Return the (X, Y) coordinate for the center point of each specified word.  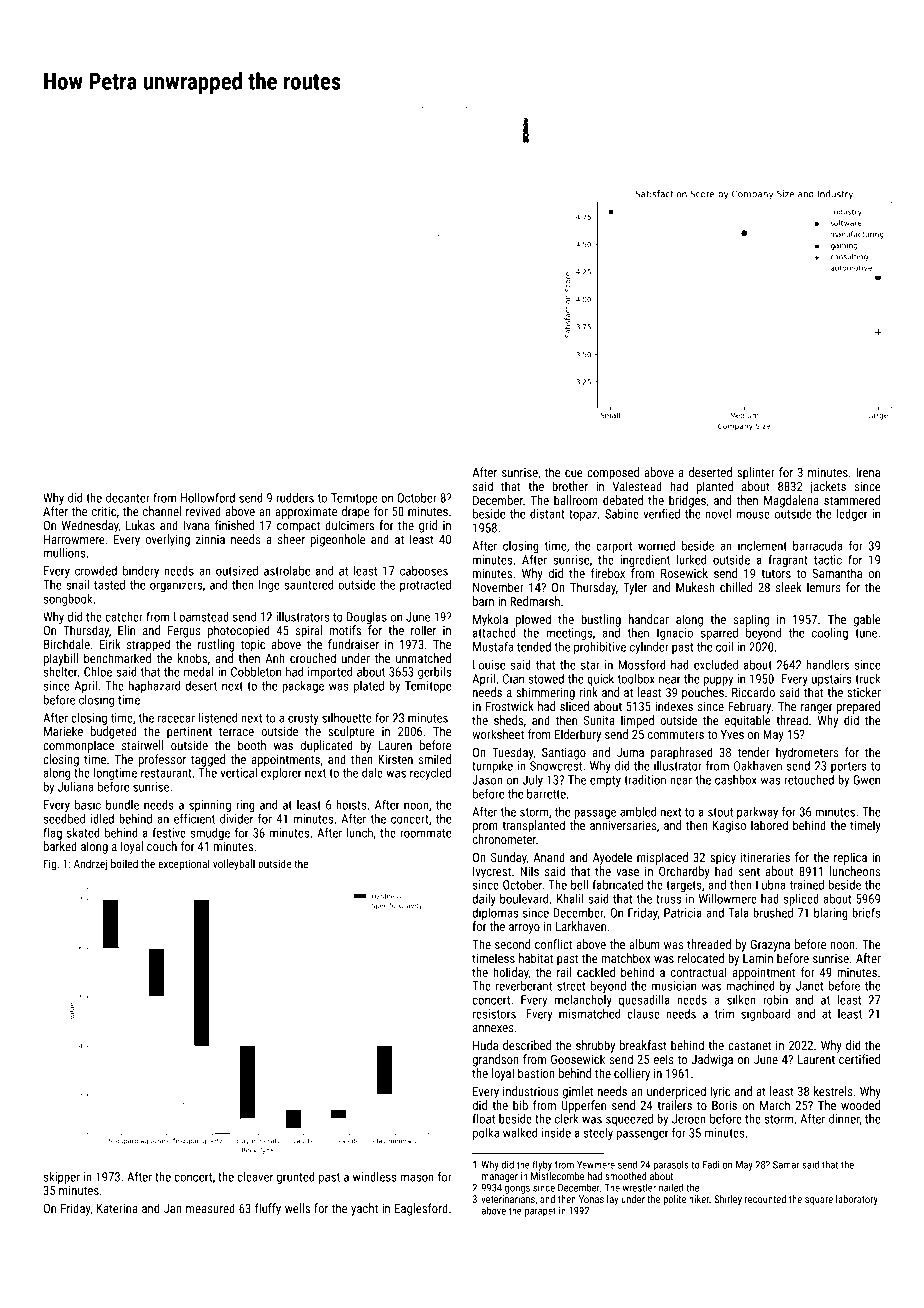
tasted (109, 585)
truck (868, 679)
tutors (776, 573)
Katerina (117, 1208)
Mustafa (493, 647)
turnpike (492, 767)
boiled (124, 863)
